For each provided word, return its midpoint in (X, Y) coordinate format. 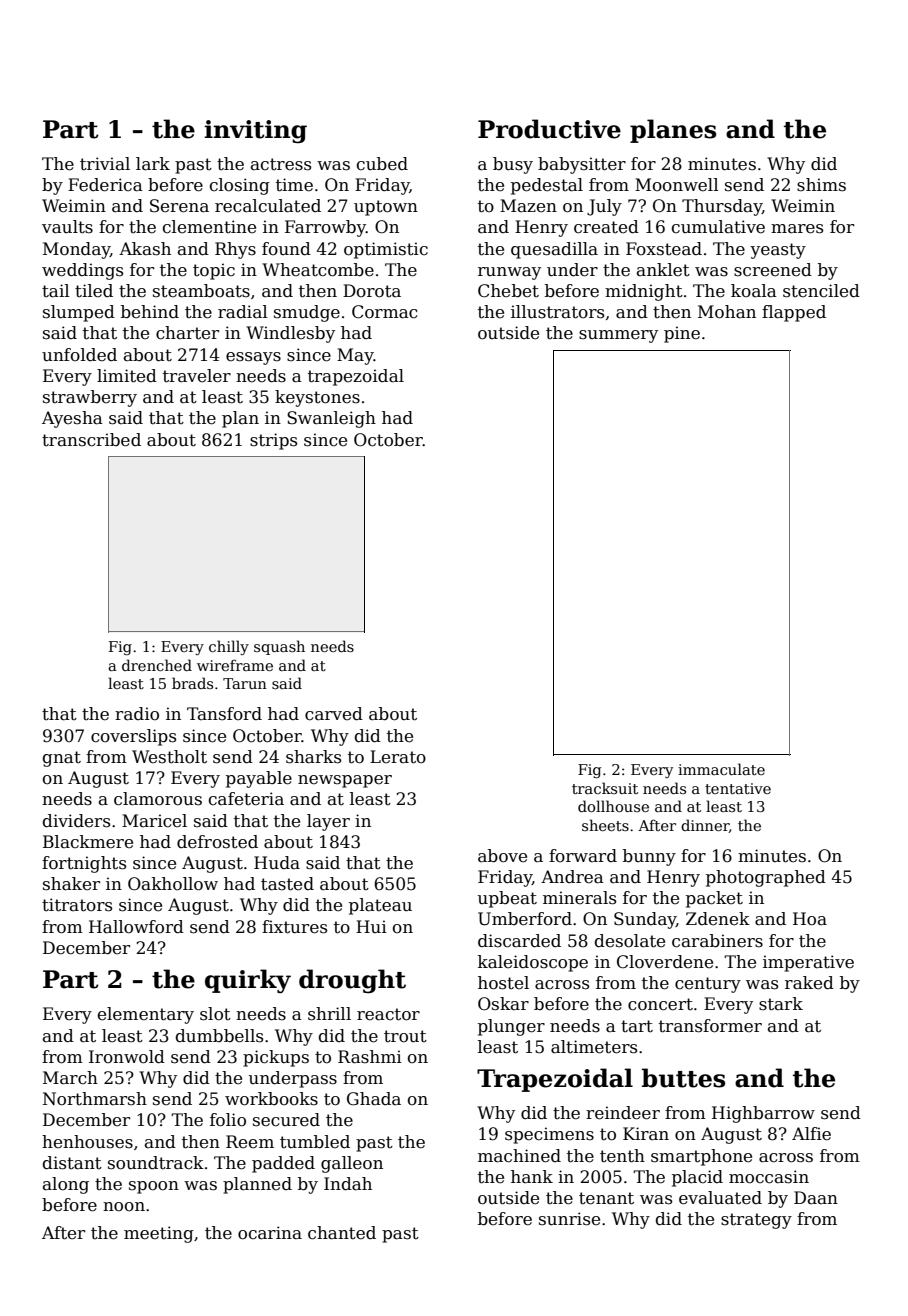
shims (821, 185)
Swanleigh (331, 419)
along (66, 1185)
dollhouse (613, 806)
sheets (605, 825)
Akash (145, 249)
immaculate (721, 769)
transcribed (91, 440)
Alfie (811, 1134)
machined (519, 1156)
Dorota (372, 291)
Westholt (169, 757)
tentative (738, 788)
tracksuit (605, 788)
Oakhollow (173, 884)
